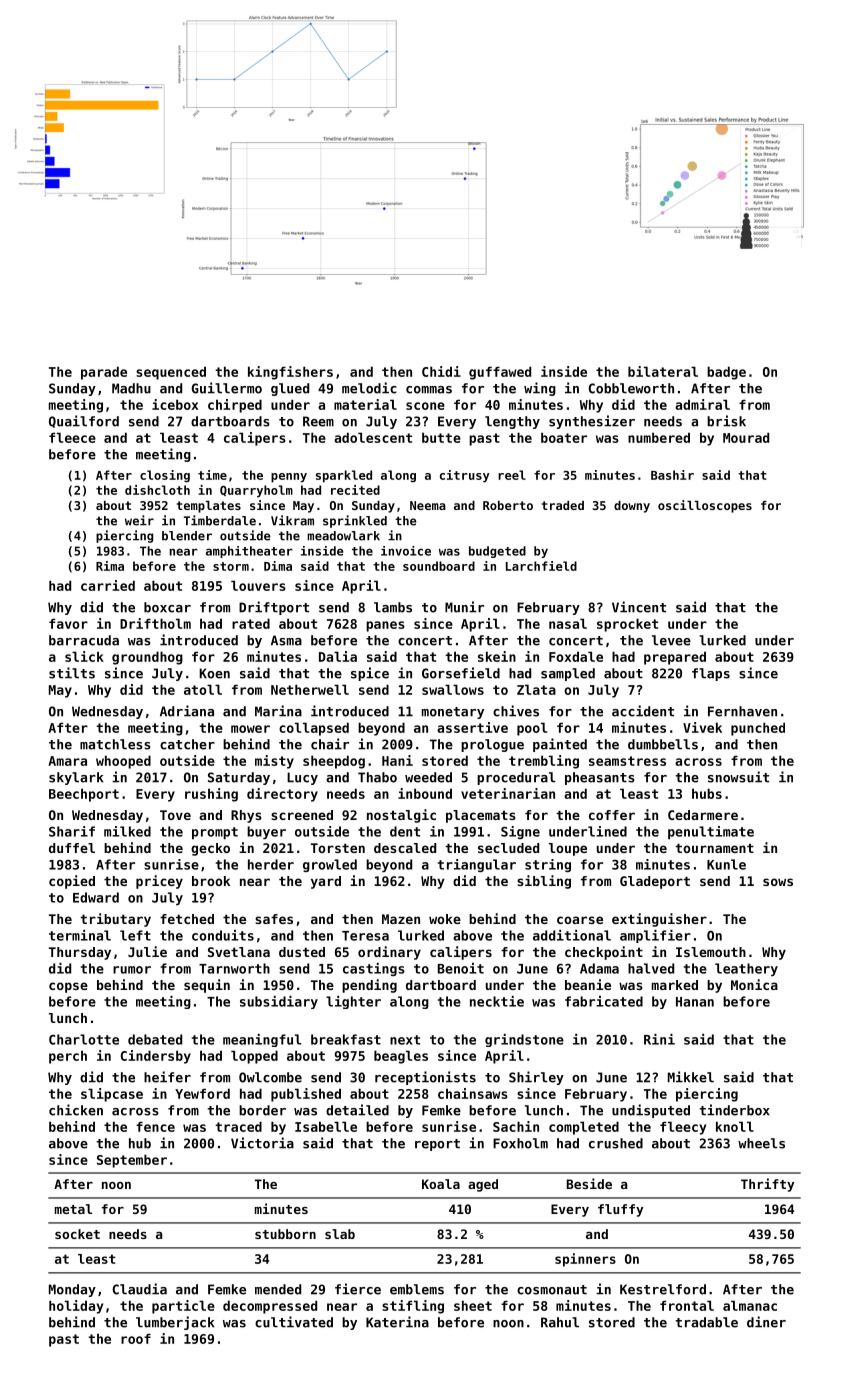  What do you see at coordinates (663, 1289) in the image?
I see `Kestrelford` at bounding box center [663, 1289].
